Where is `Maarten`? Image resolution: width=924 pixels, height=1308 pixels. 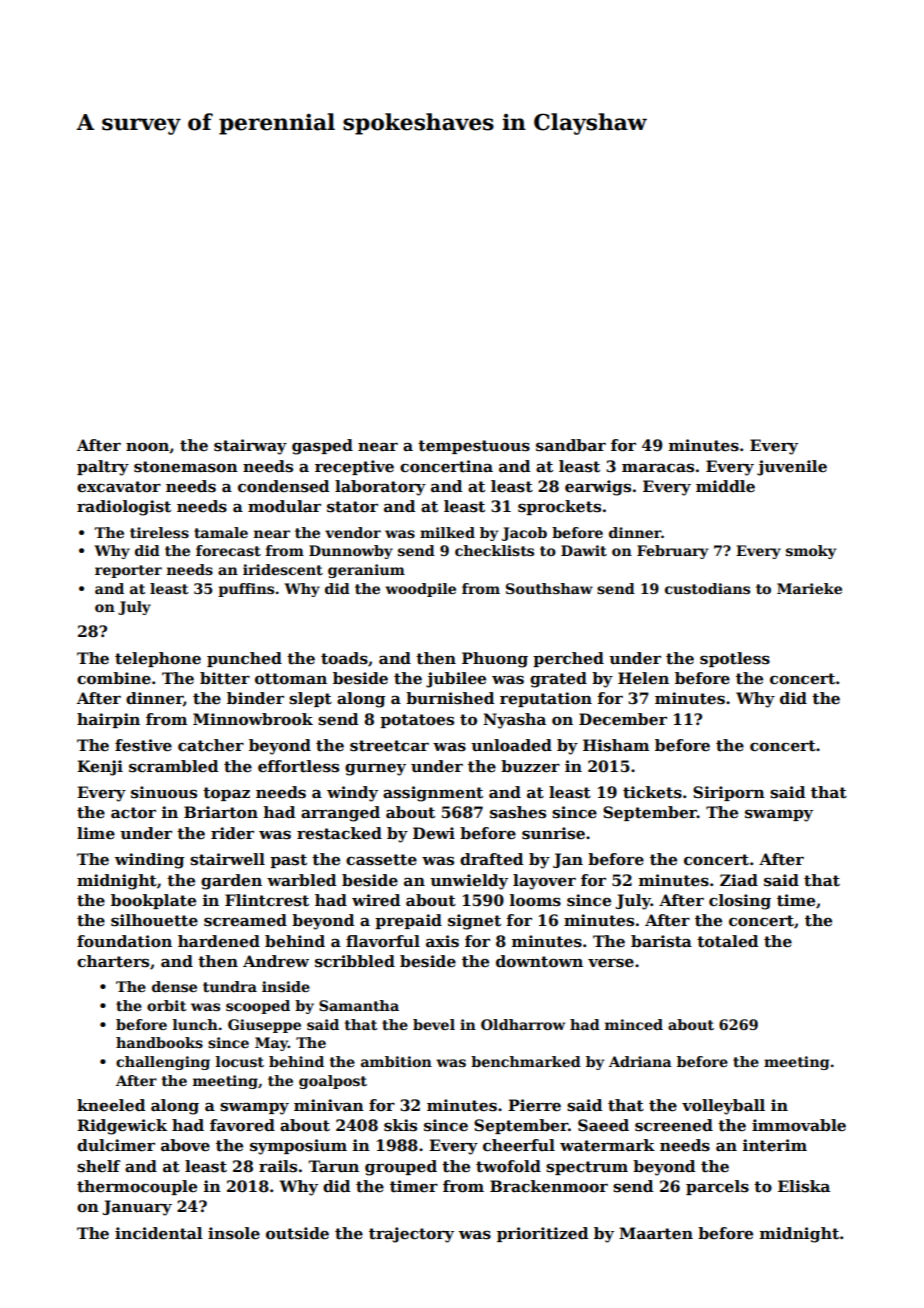 Maarten is located at coordinates (656, 1233).
